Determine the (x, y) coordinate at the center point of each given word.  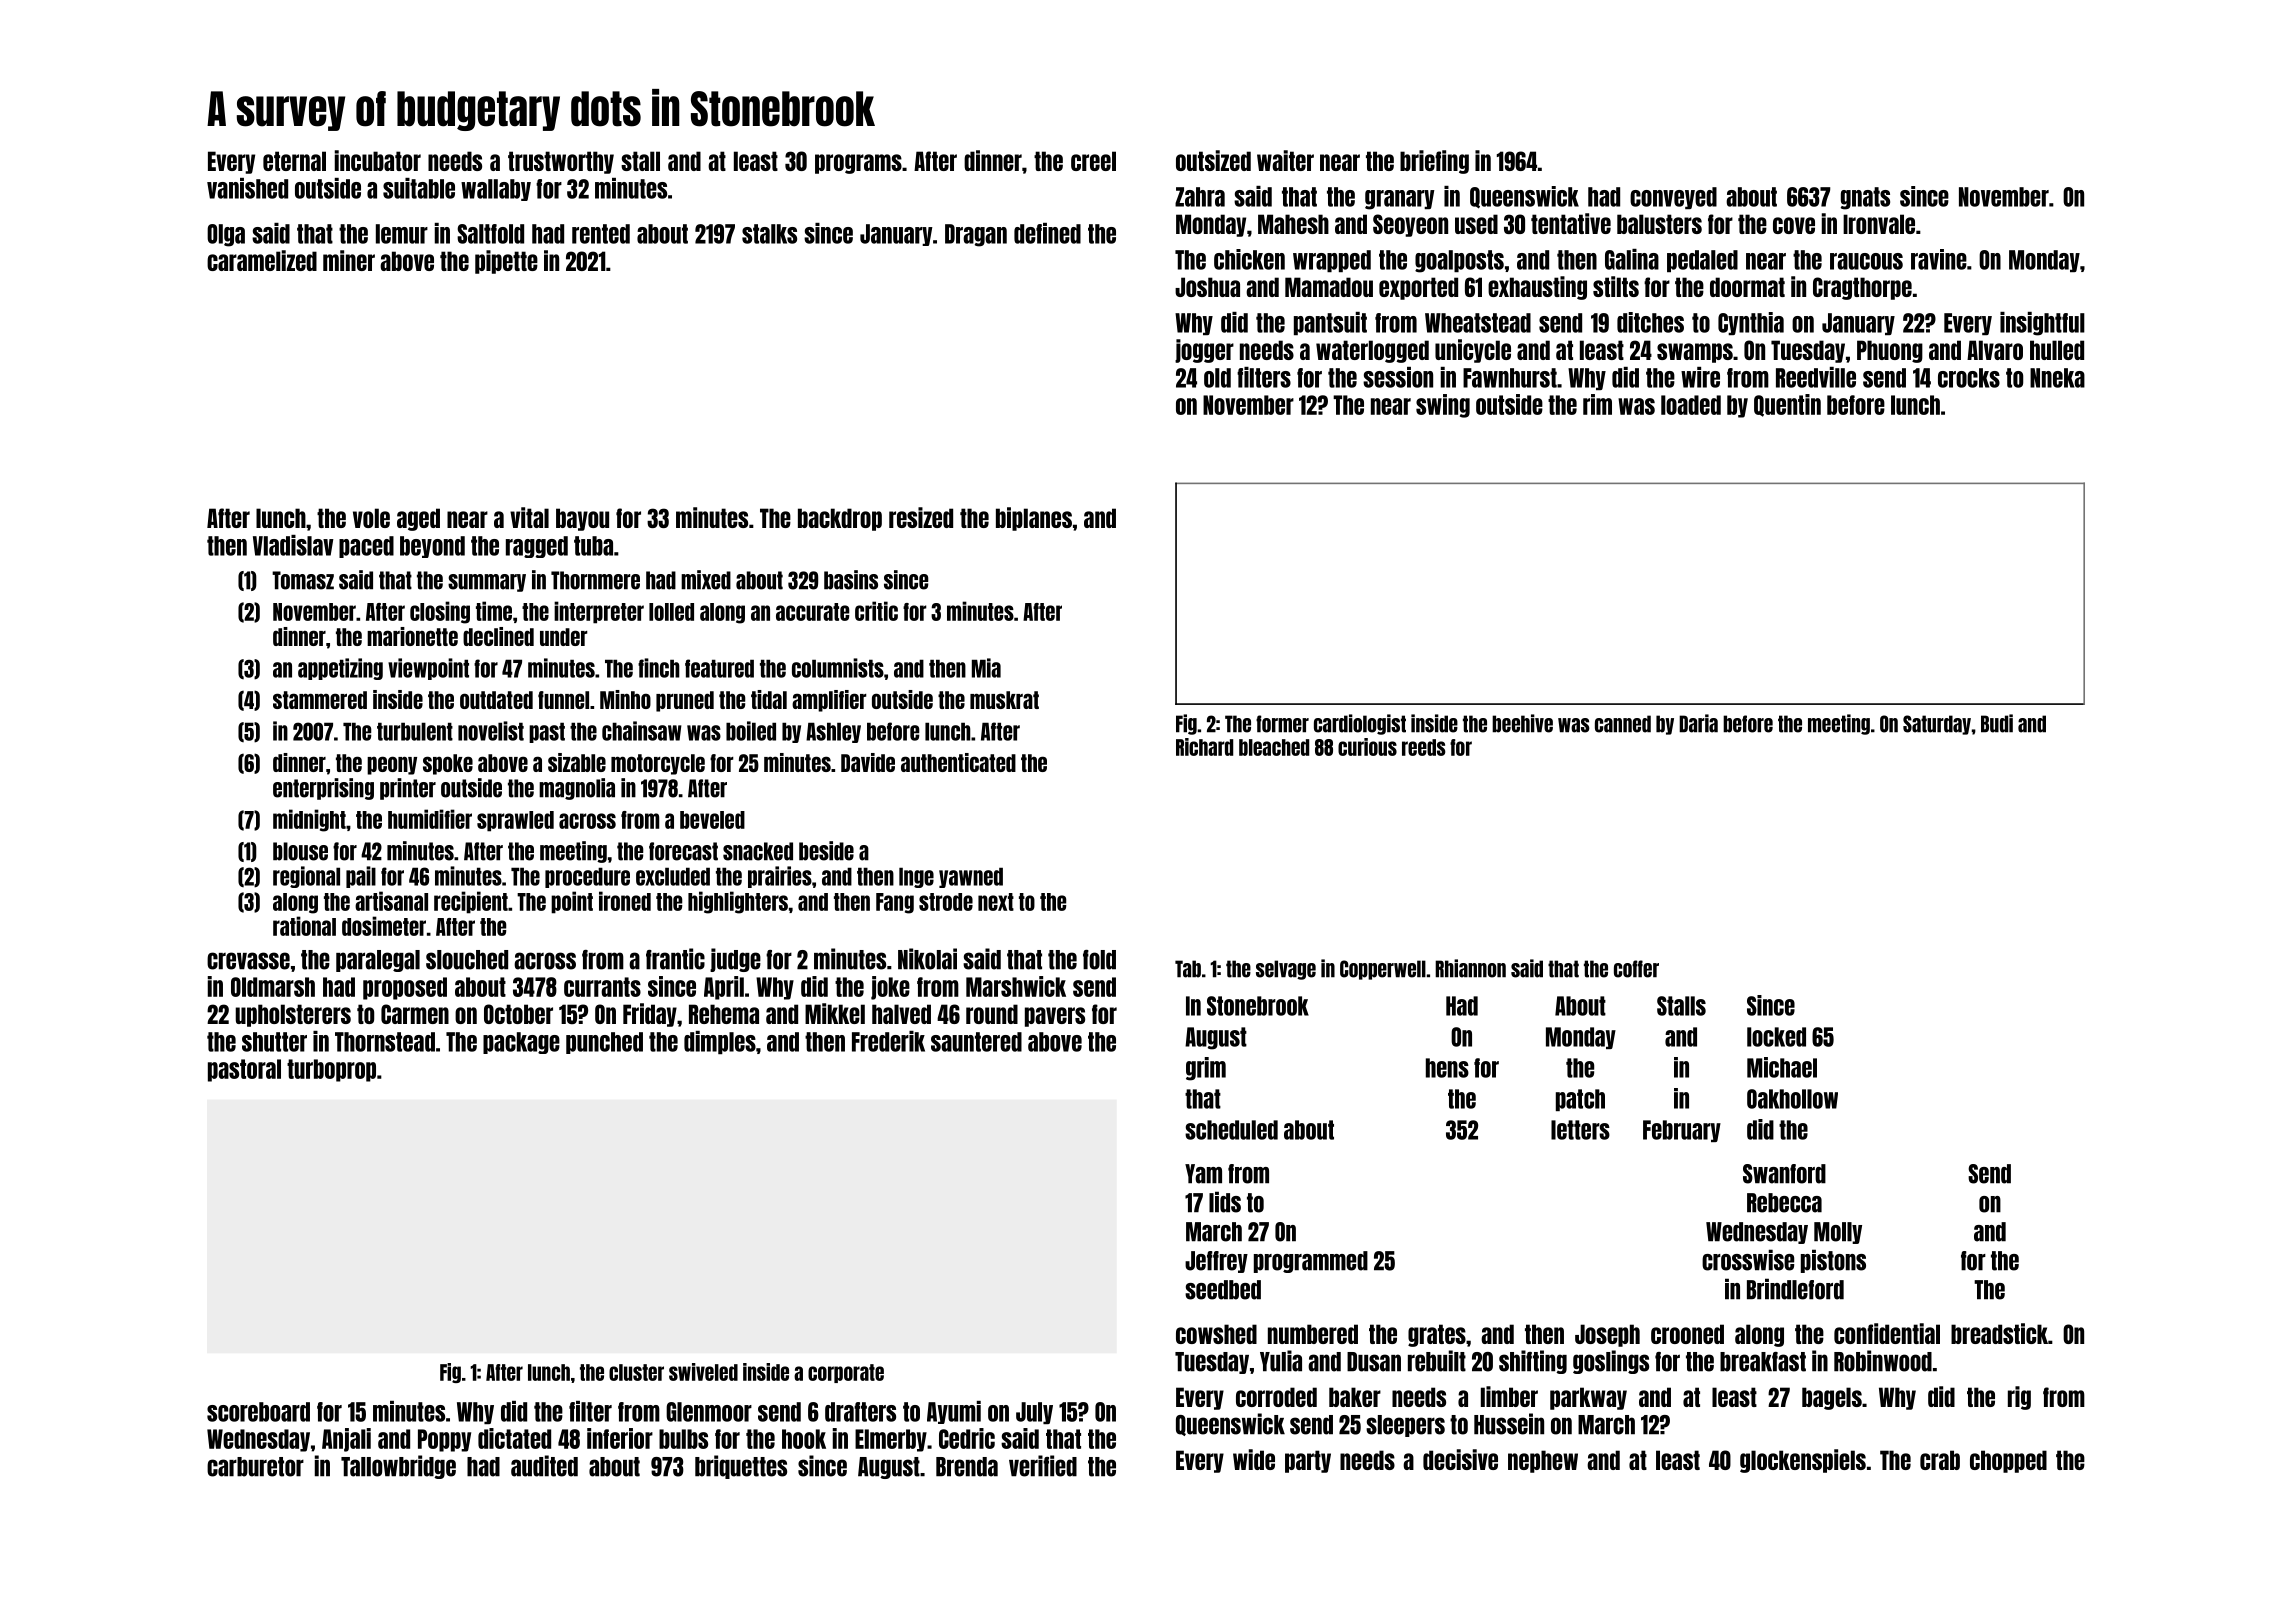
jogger (1204, 351)
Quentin (1787, 405)
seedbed (1223, 1290)
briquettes (741, 1467)
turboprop (331, 1070)
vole (371, 518)
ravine (1939, 259)
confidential (1887, 1333)
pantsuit (1330, 323)
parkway (1588, 1398)
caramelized (262, 260)
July (1034, 1413)
